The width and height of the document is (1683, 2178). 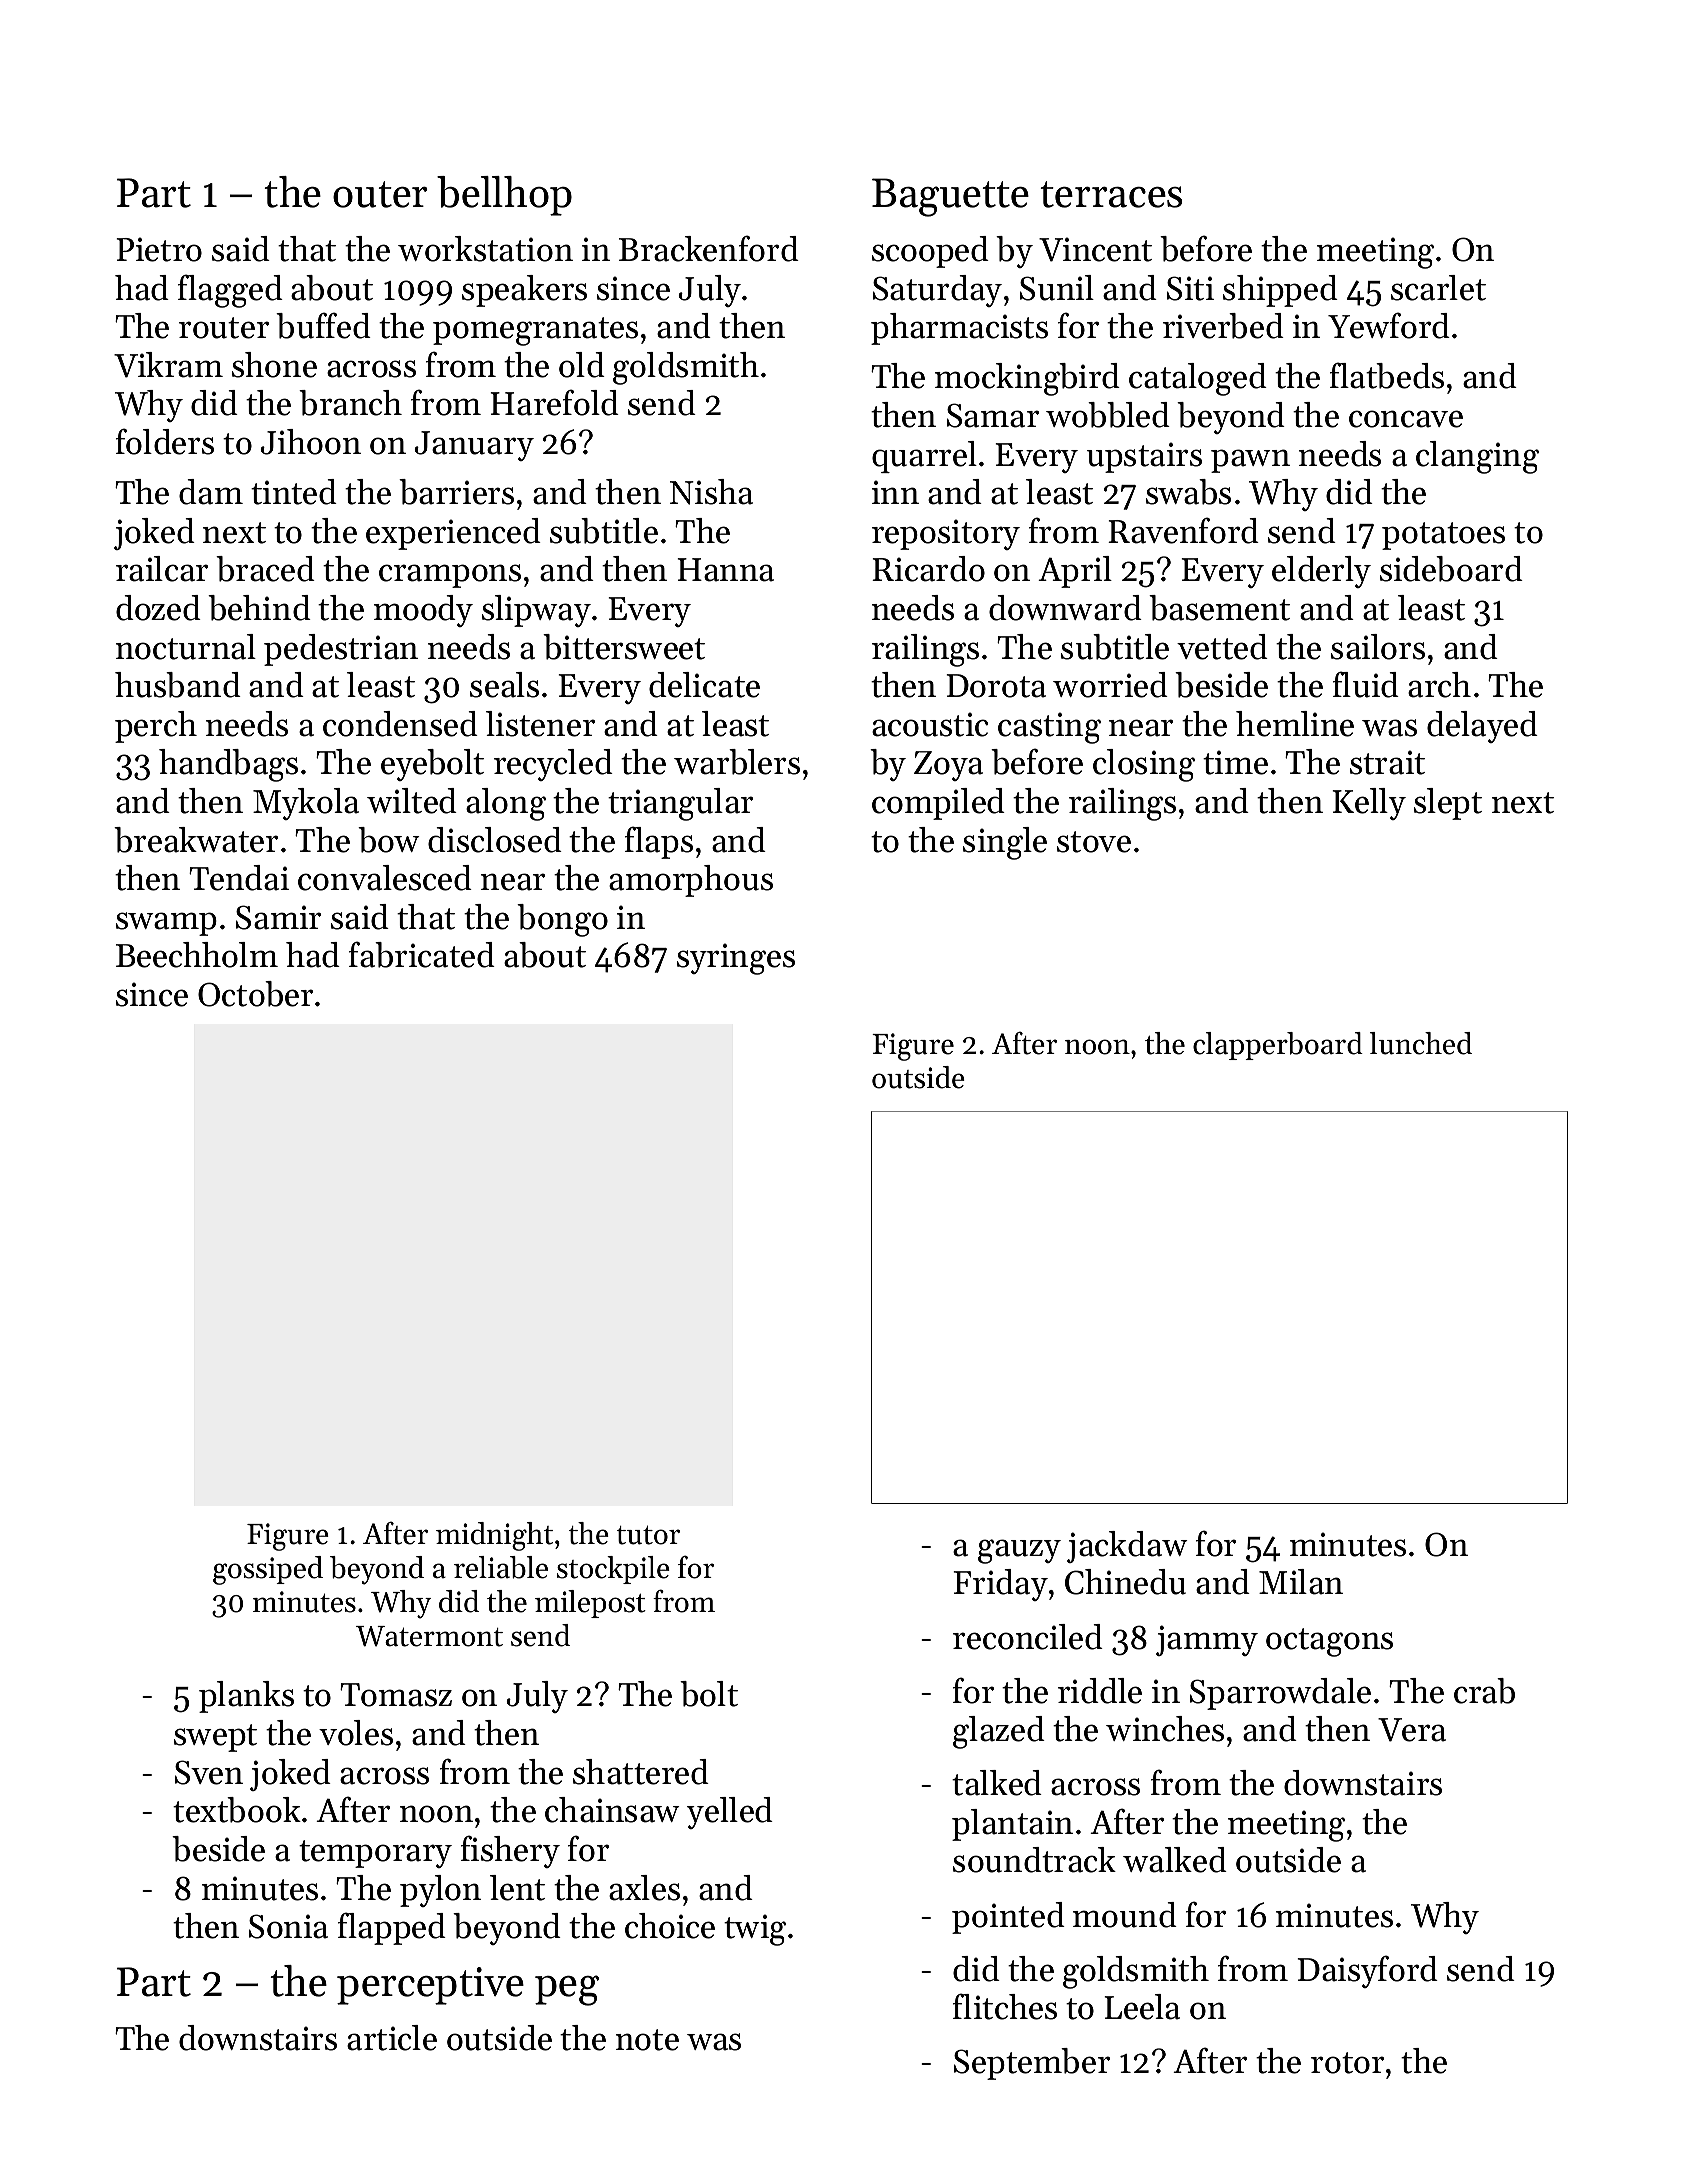 I want to click on lunched, so click(x=1421, y=1043).
